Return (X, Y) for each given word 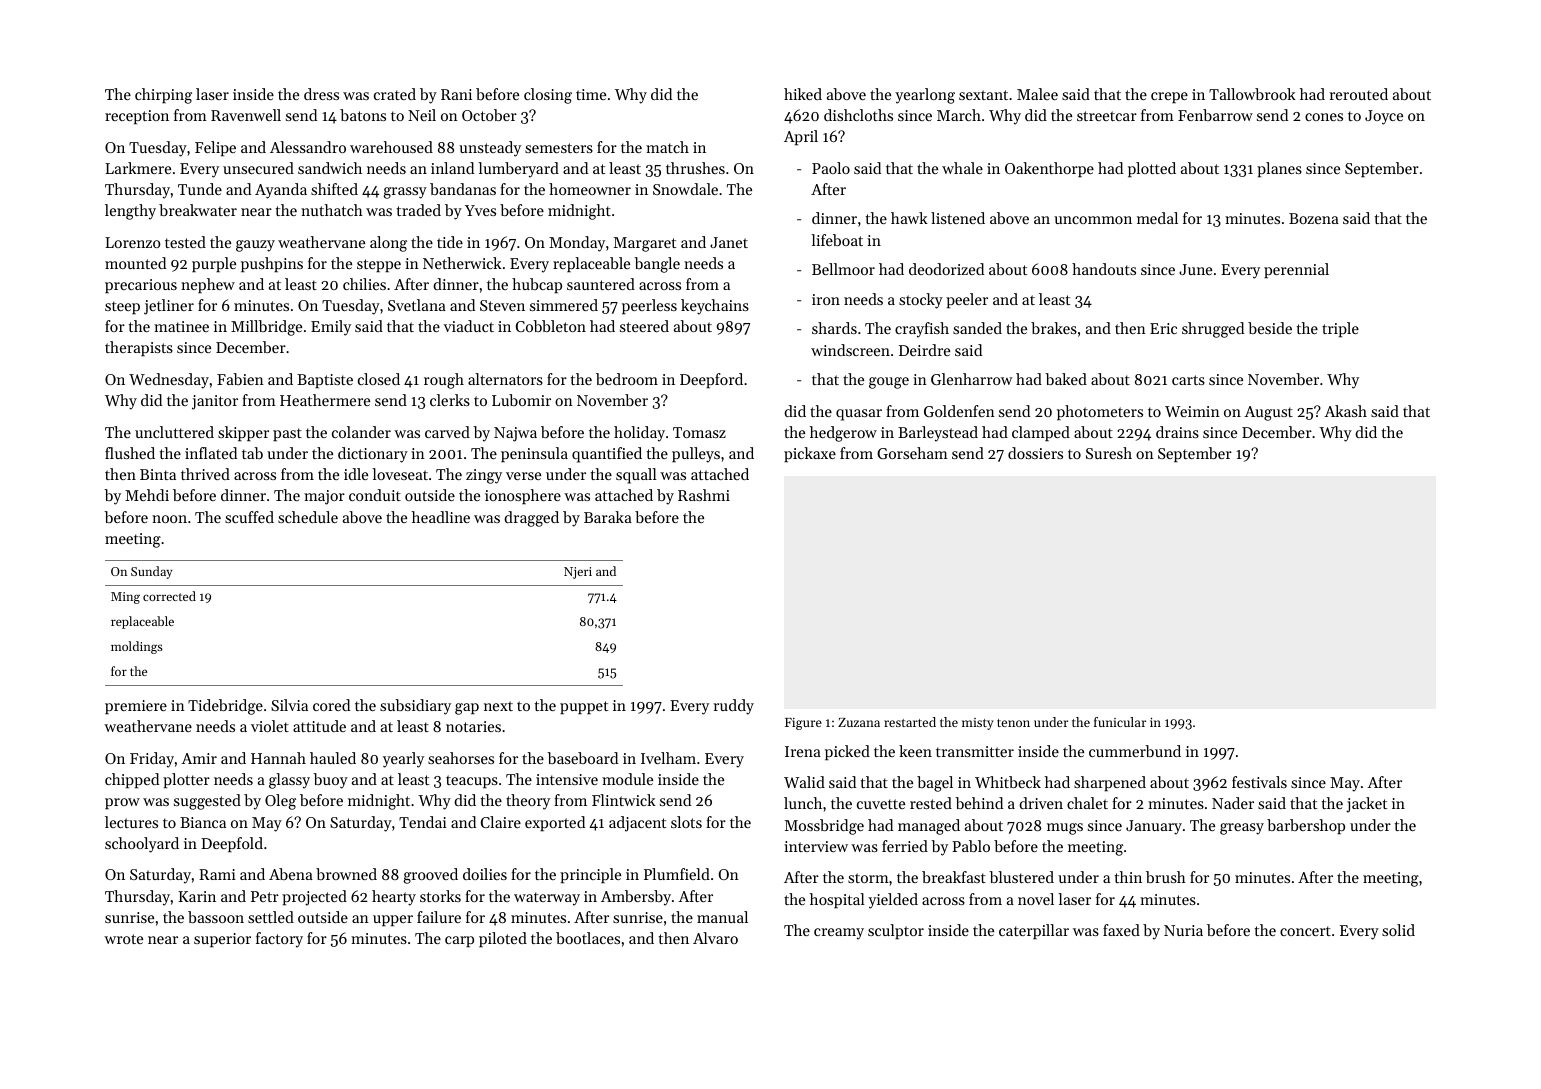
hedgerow (843, 434)
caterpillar (1034, 931)
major (324, 497)
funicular (1120, 722)
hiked (803, 94)
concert (1305, 931)
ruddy (734, 707)
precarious (141, 286)
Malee (1037, 94)
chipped (132, 780)
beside (1270, 328)
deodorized (946, 269)
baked (1066, 379)
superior (222, 940)
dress (321, 94)
